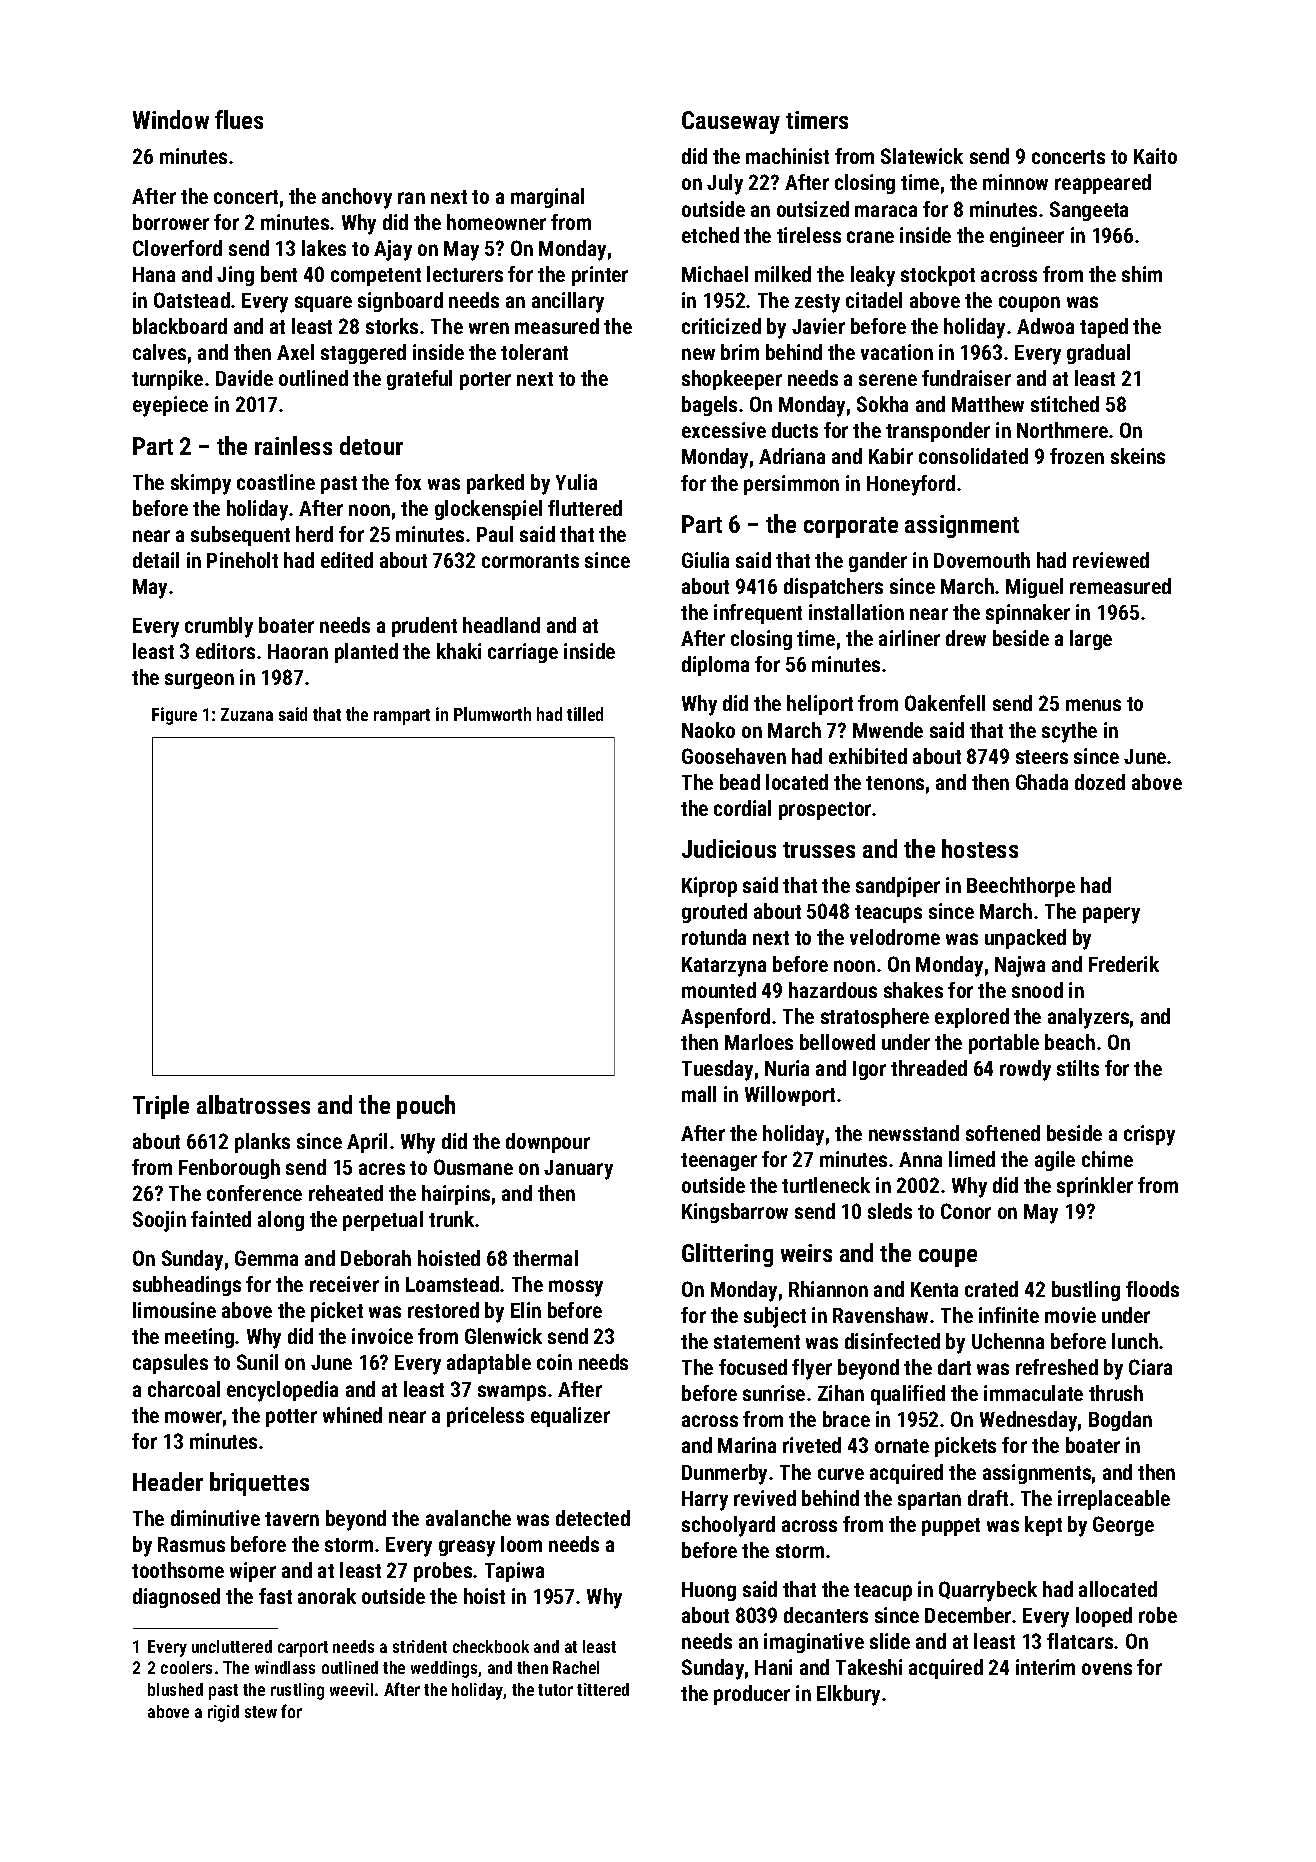 This page has width=1316, height=1862. What do you see at coordinates (731, 122) in the page?
I see `Causeway` at bounding box center [731, 122].
